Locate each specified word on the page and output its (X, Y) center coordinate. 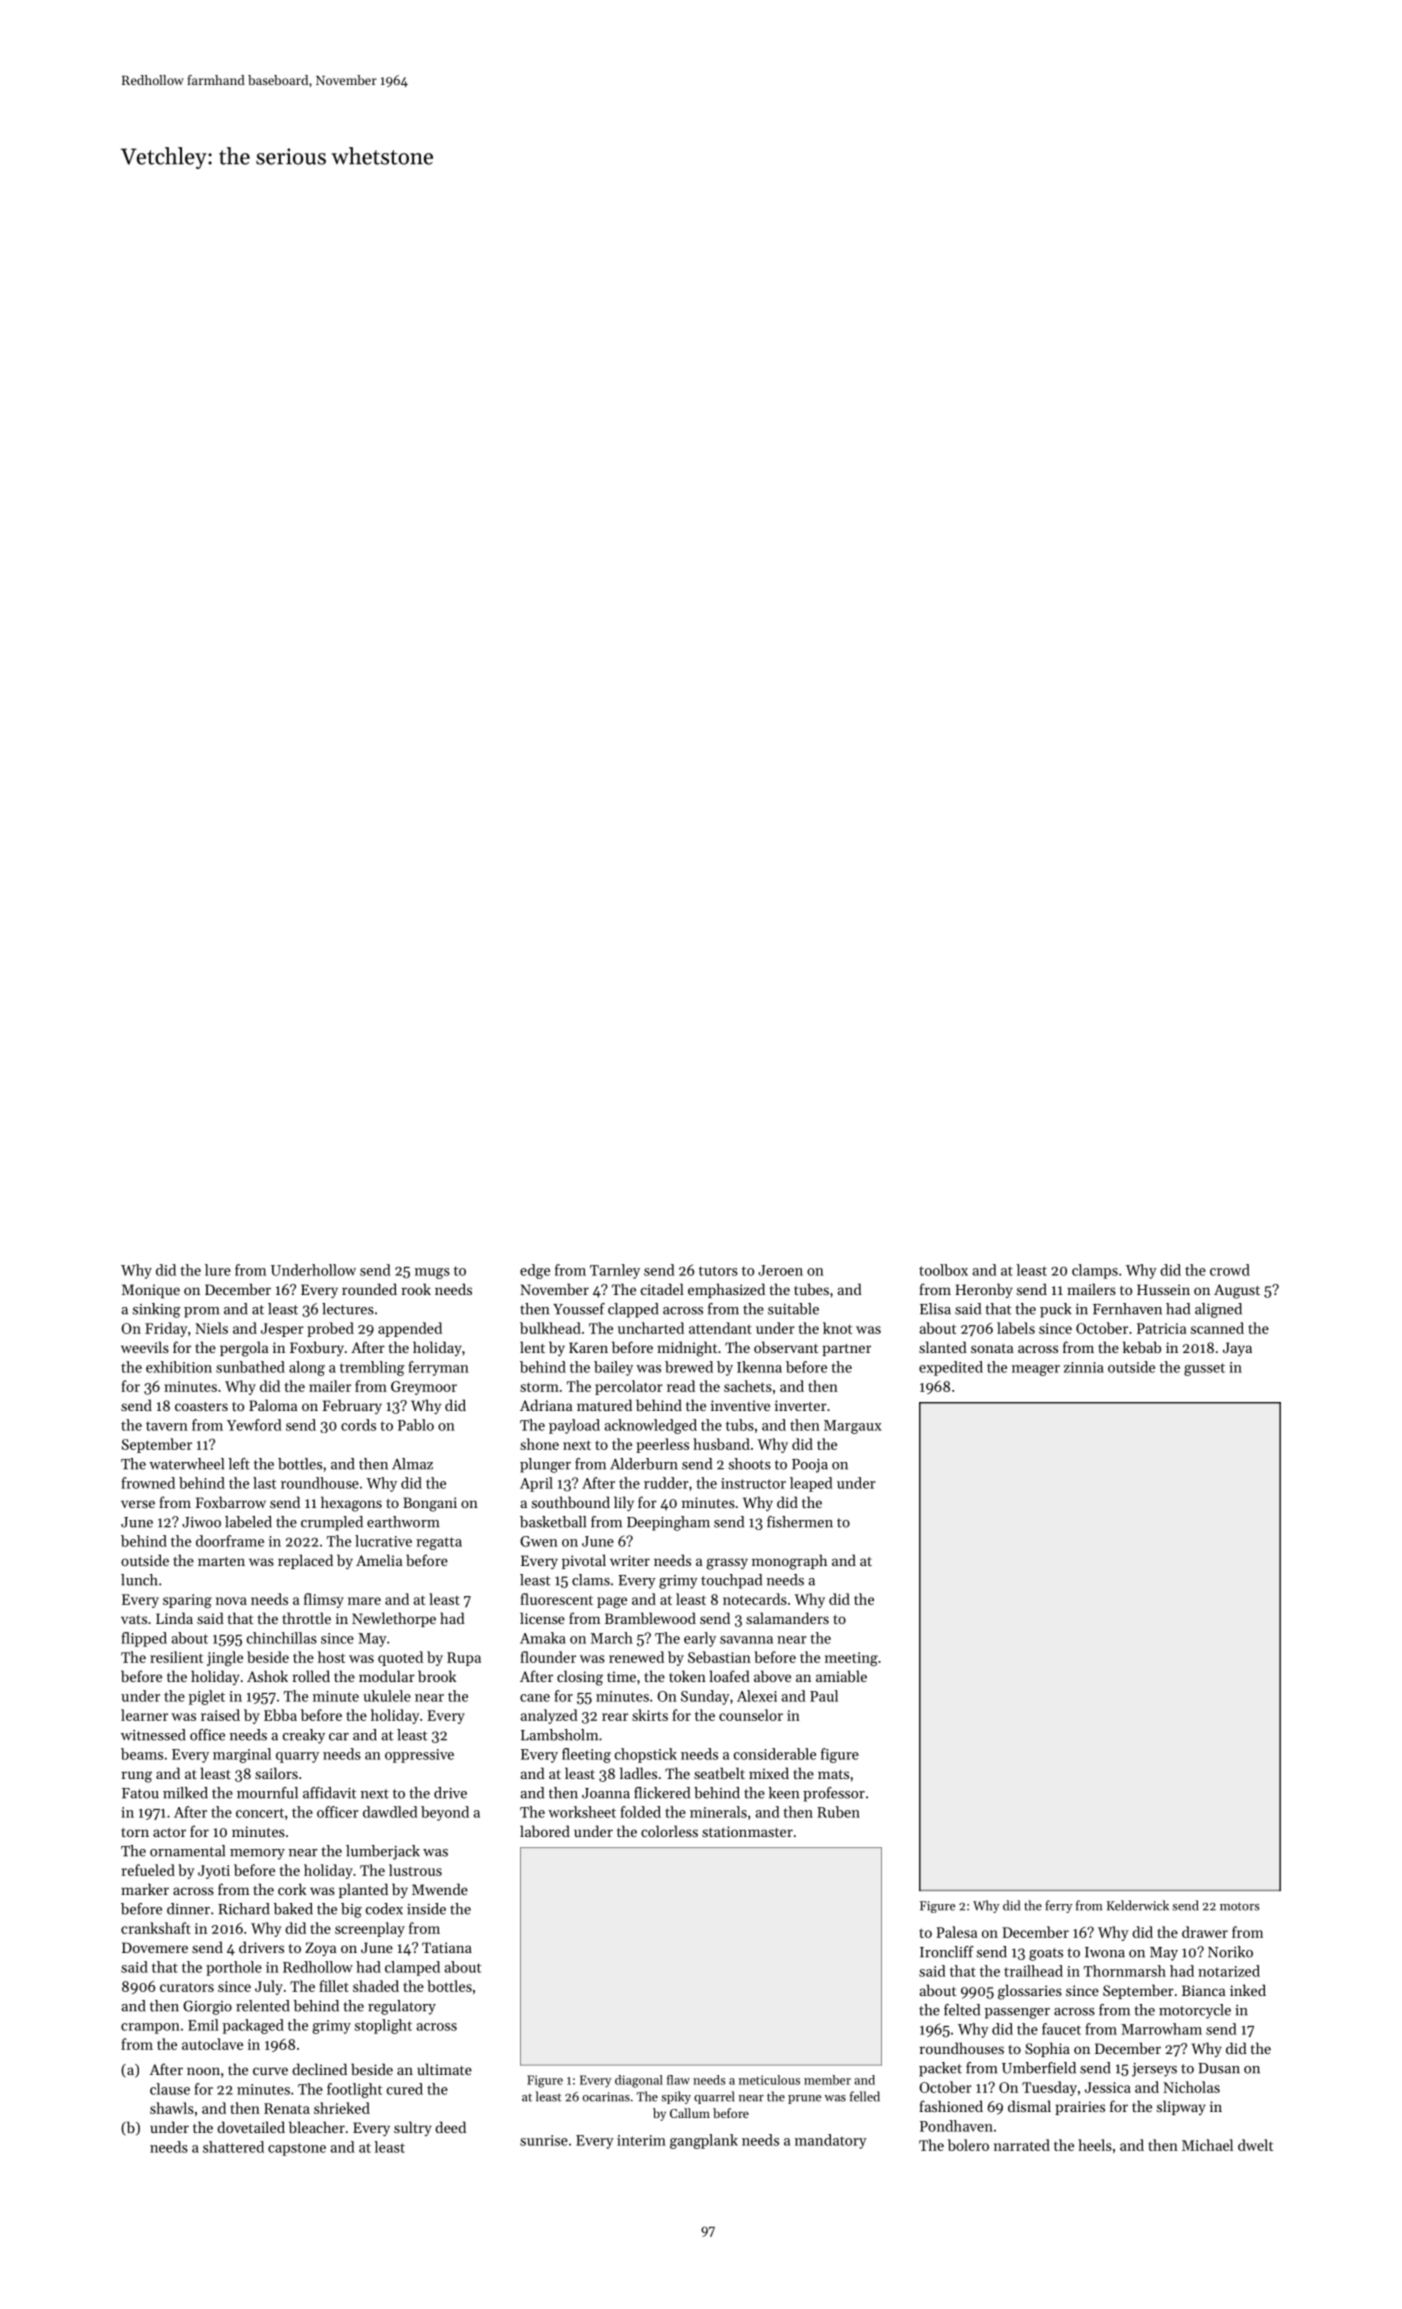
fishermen (800, 1522)
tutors (718, 1271)
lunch (139, 1580)
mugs (432, 1273)
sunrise (544, 2140)
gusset (1204, 1369)
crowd (1230, 1270)
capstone (297, 2149)
